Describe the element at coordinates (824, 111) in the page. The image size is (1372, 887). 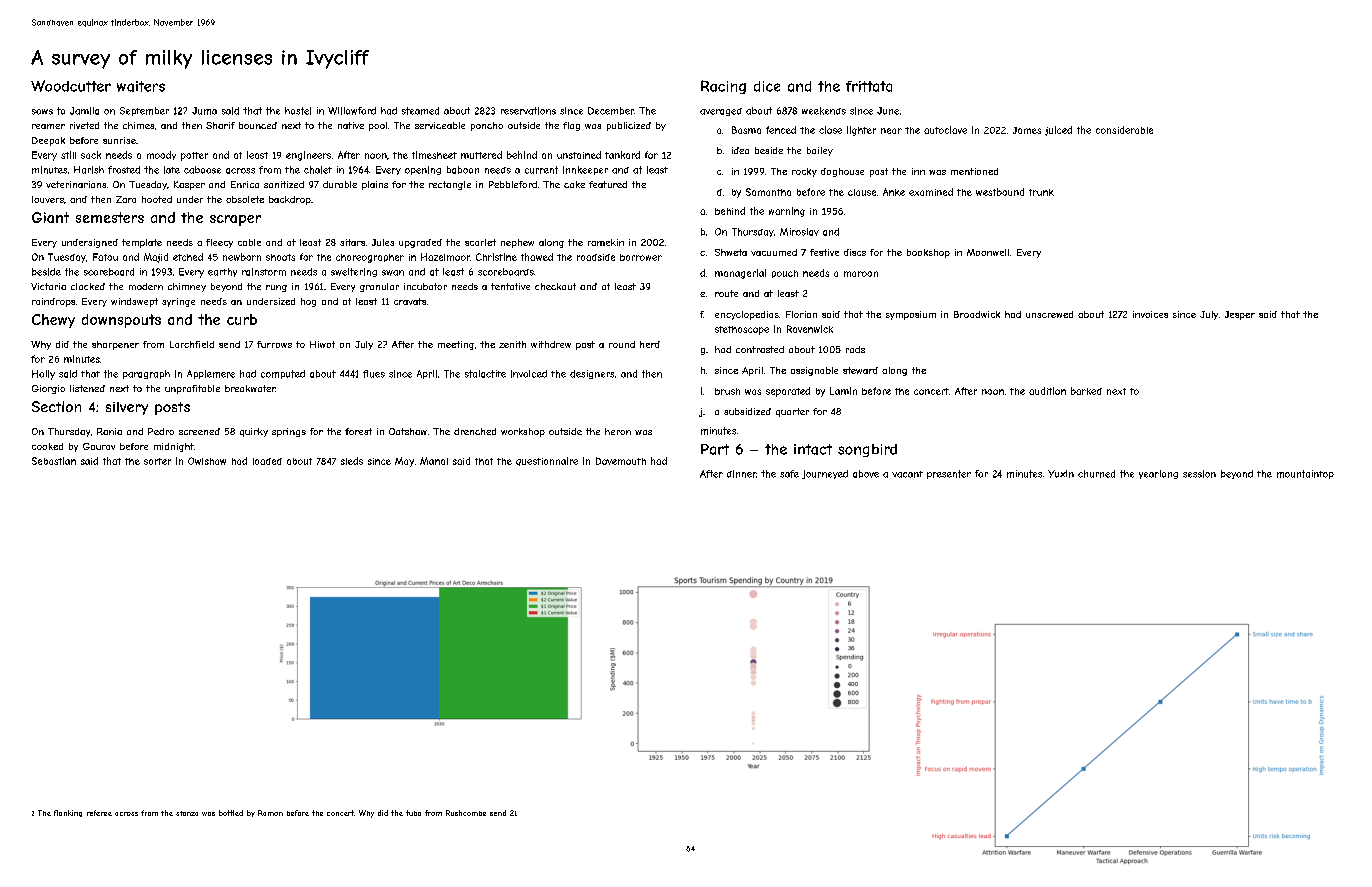
I see `weekends` at that location.
